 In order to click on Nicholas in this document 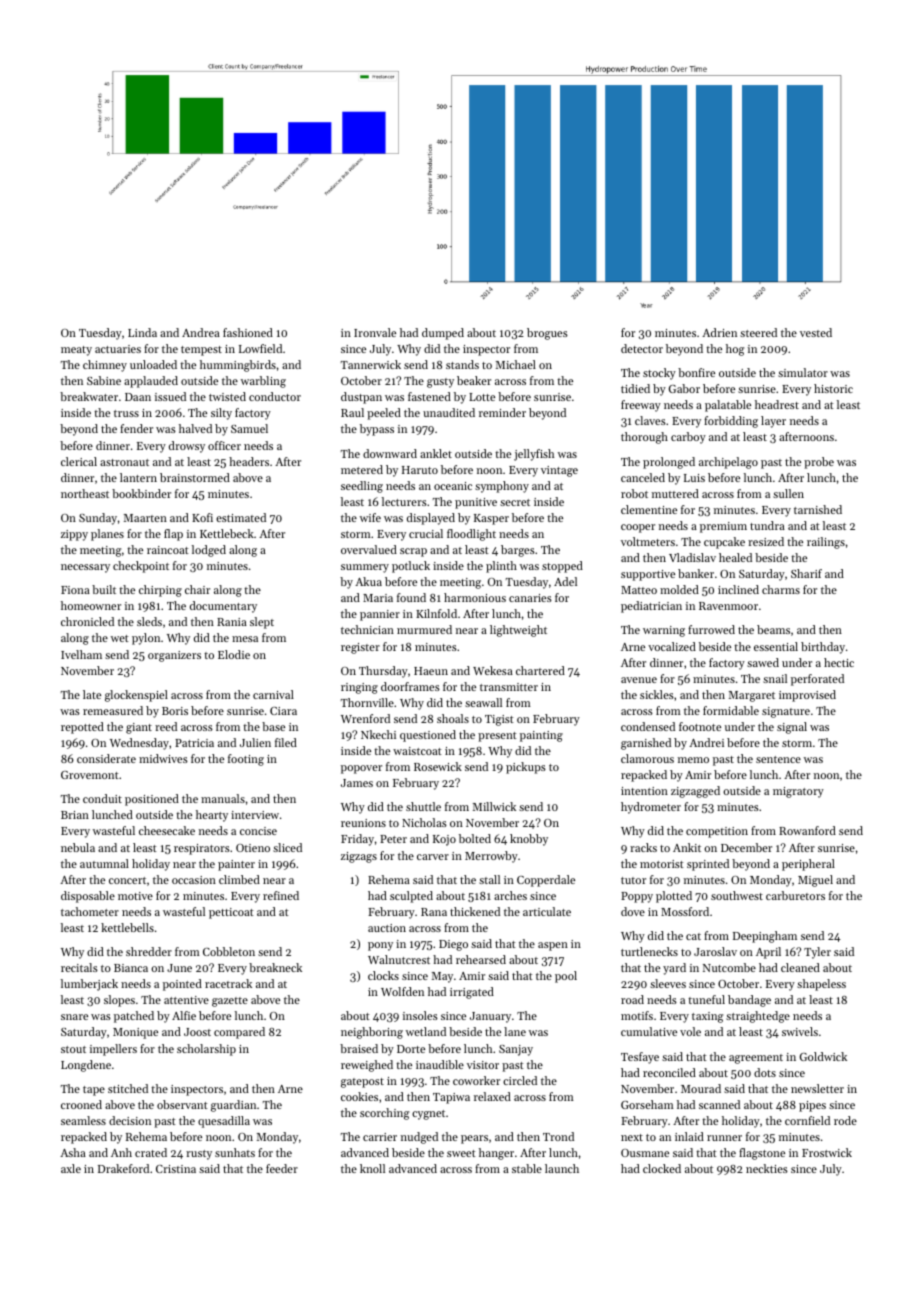, I will do `click(424, 822)`.
